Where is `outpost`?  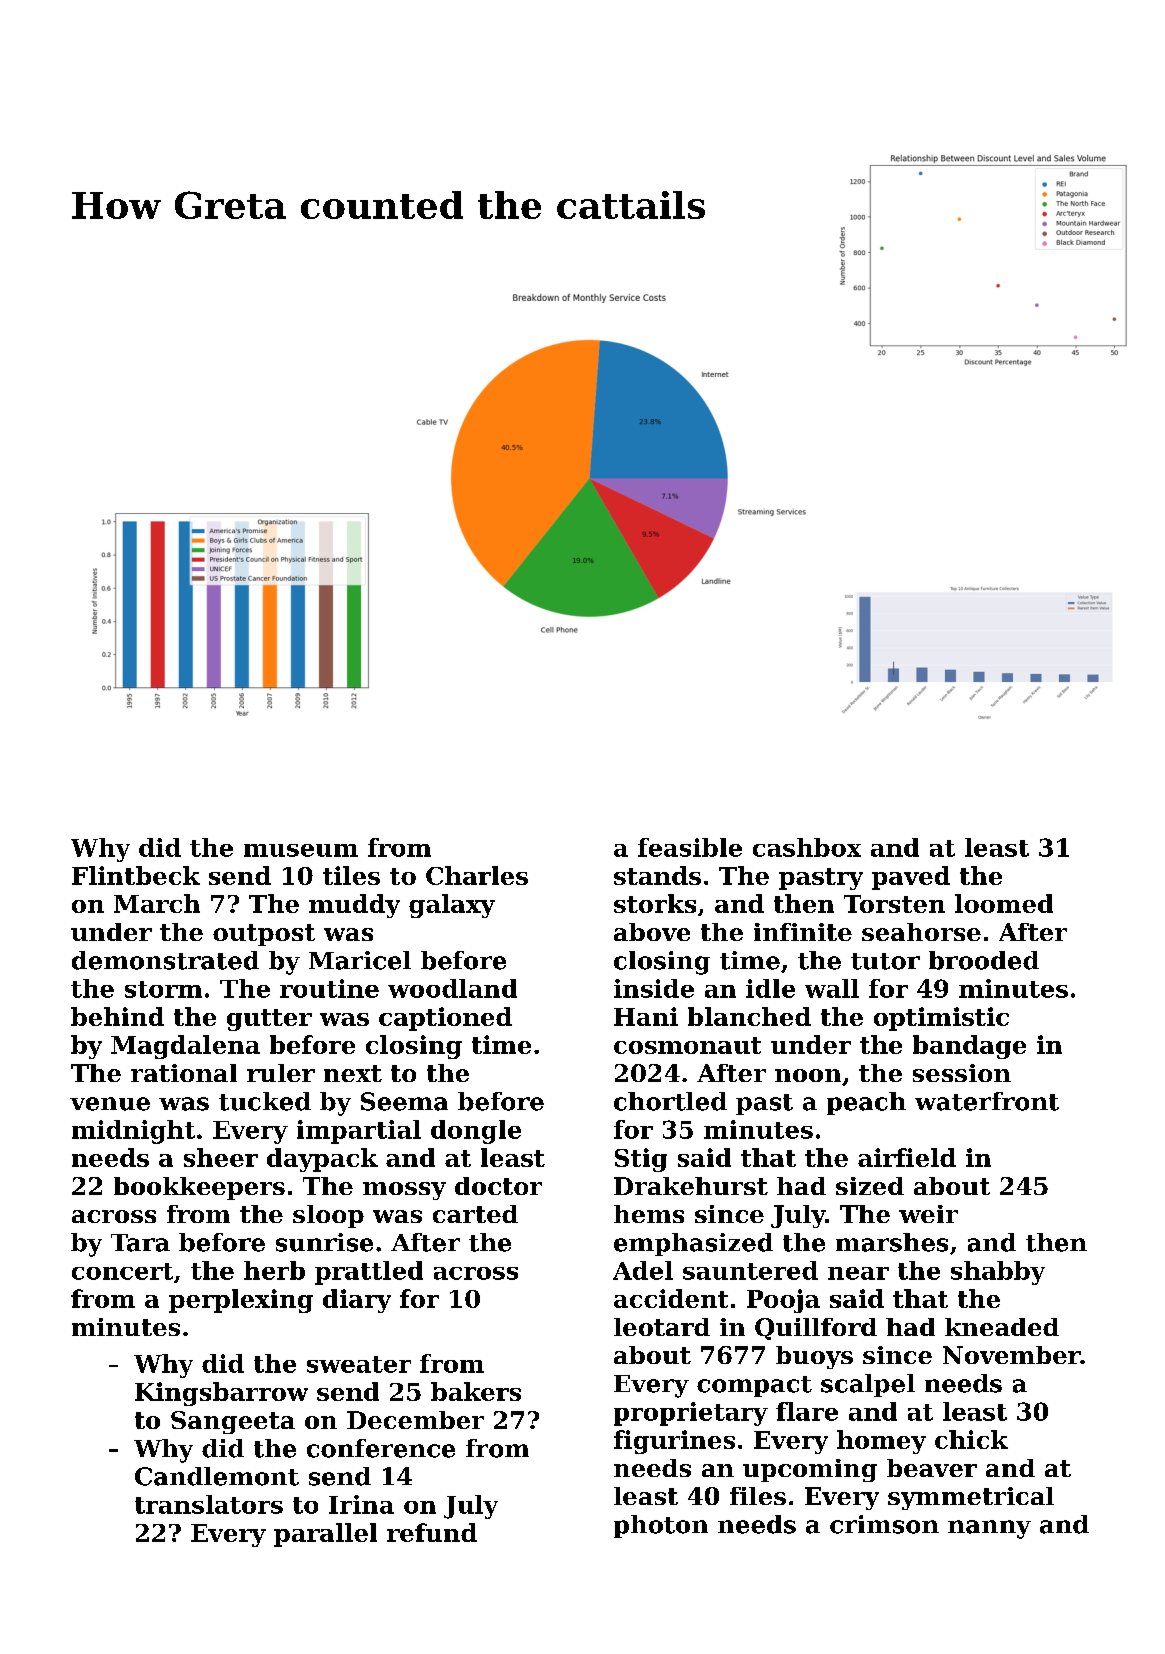
outpost is located at coordinates (264, 935).
